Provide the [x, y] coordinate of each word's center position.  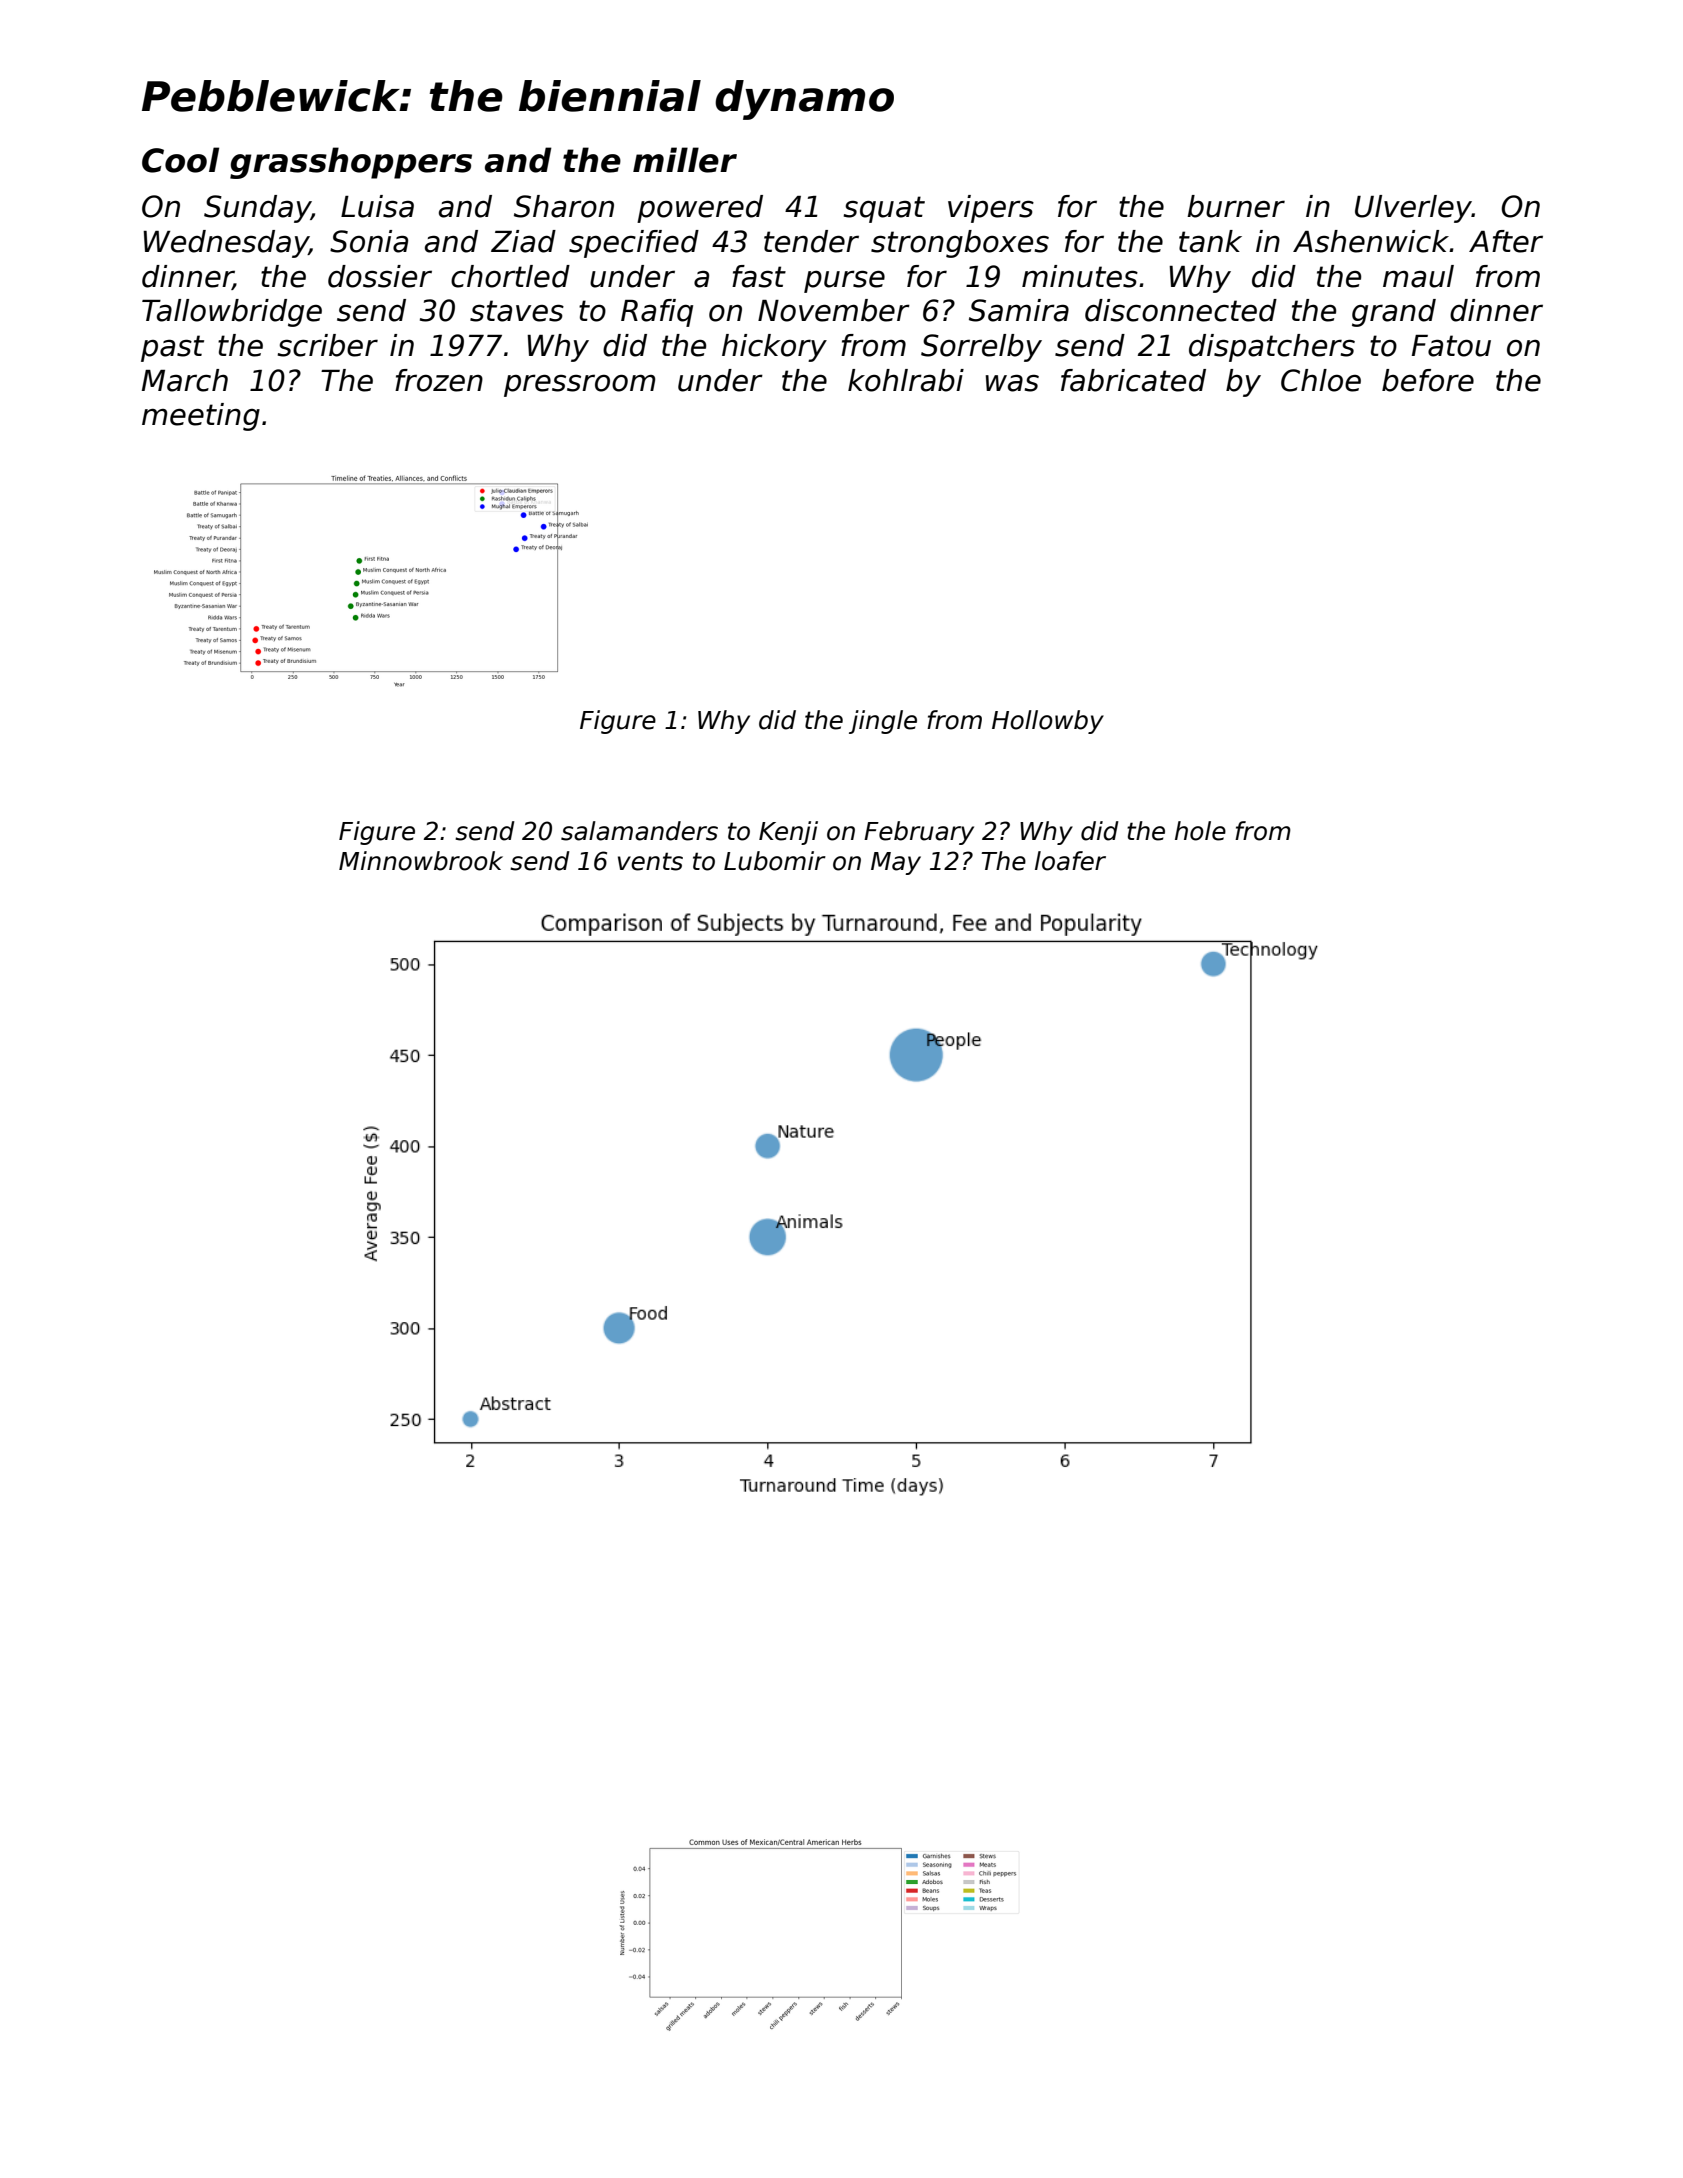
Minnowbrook [421, 861]
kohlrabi [906, 380]
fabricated [1133, 380]
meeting [201, 417]
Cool [180, 160]
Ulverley [1413, 209]
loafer [1070, 861]
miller [685, 160]
